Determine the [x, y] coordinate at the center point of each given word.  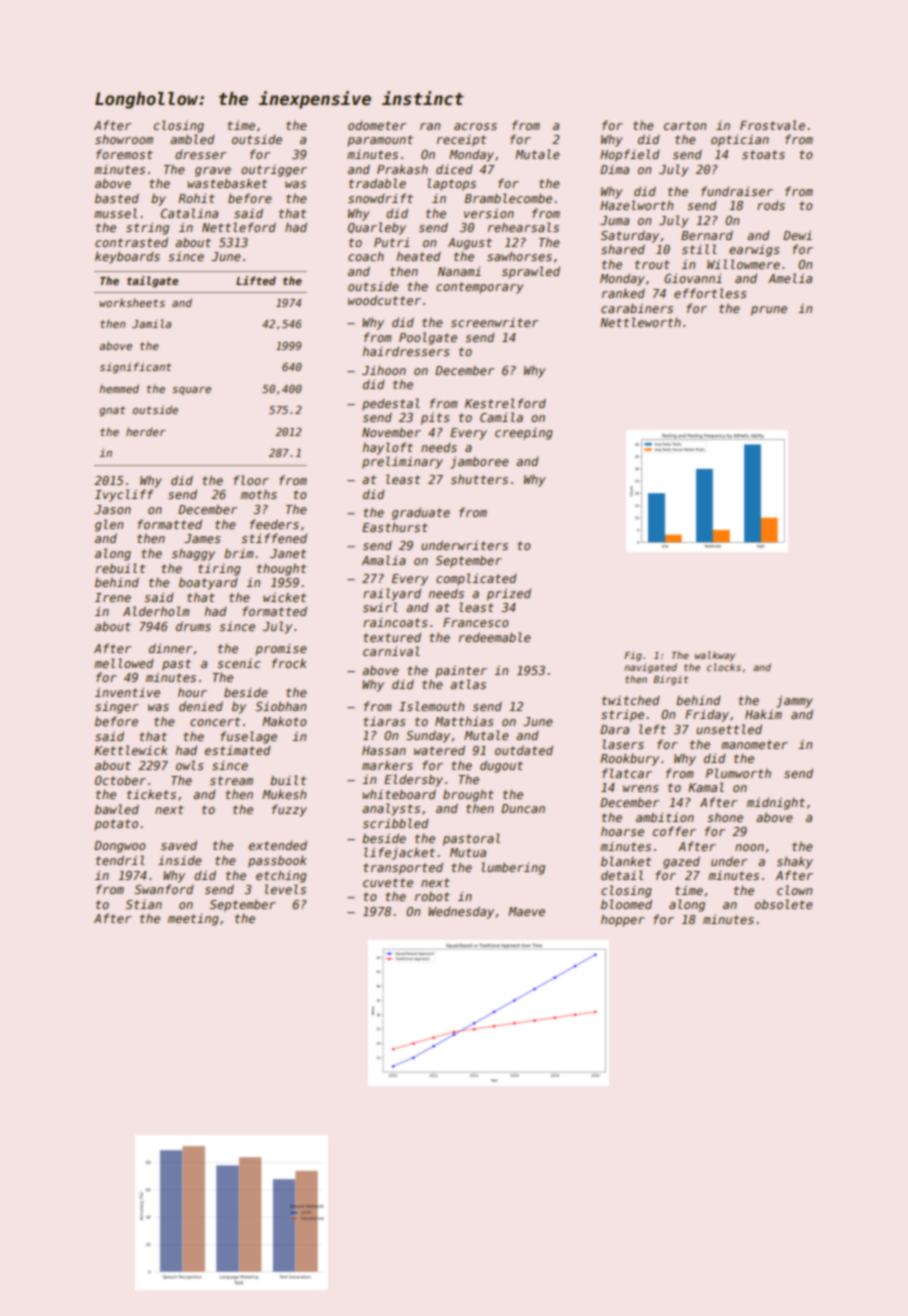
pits [435, 418]
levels [285, 889]
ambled [192, 139]
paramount [380, 141]
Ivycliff [124, 495]
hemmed [119, 388]
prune [769, 311]
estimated [238, 750]
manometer [754, 744]
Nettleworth [640, 322]
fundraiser [737, 191]
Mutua [468, 852]
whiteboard [399, 794]
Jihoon [384, 370]
